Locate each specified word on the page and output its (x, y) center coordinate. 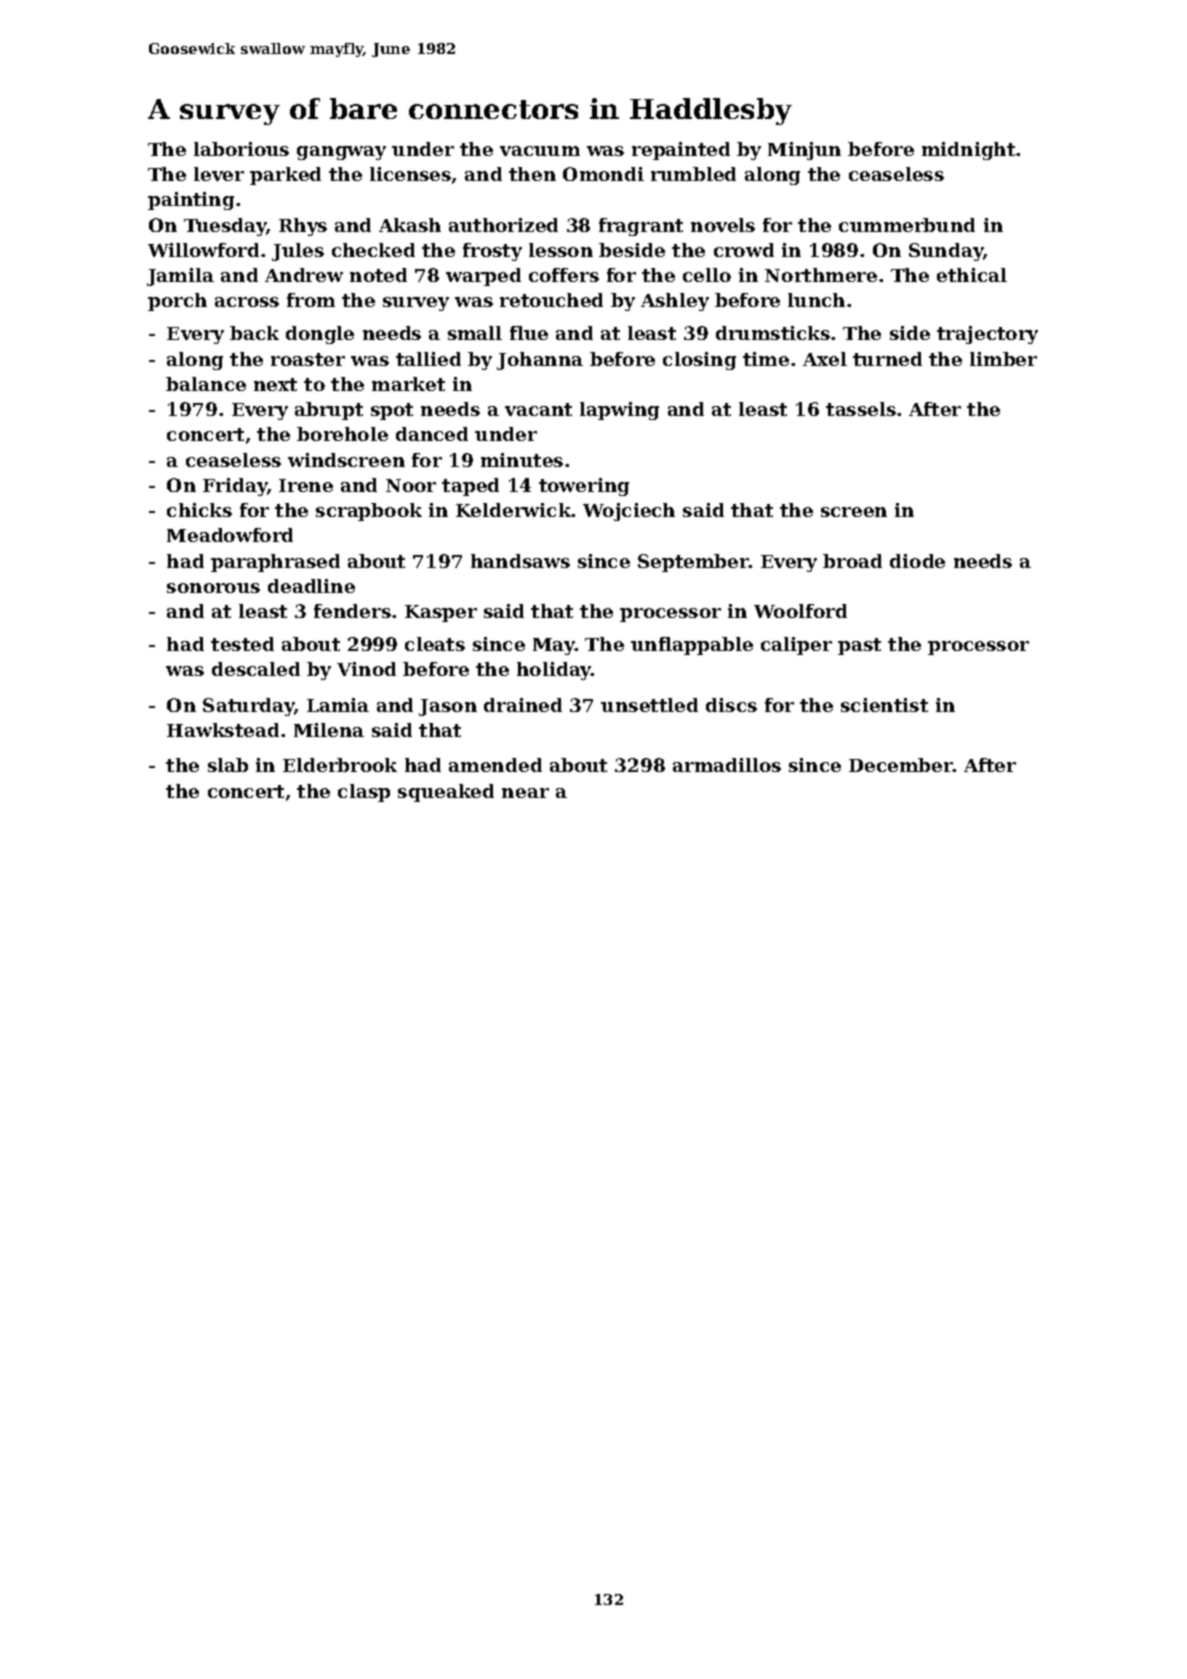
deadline (311, 586)
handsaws (520, 561)
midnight (969, 151)
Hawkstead (223, 730)
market (408, 384)
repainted (681, 151)
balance (206, 384)
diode (917, 561)
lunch (816, 300)
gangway (341, 153)
